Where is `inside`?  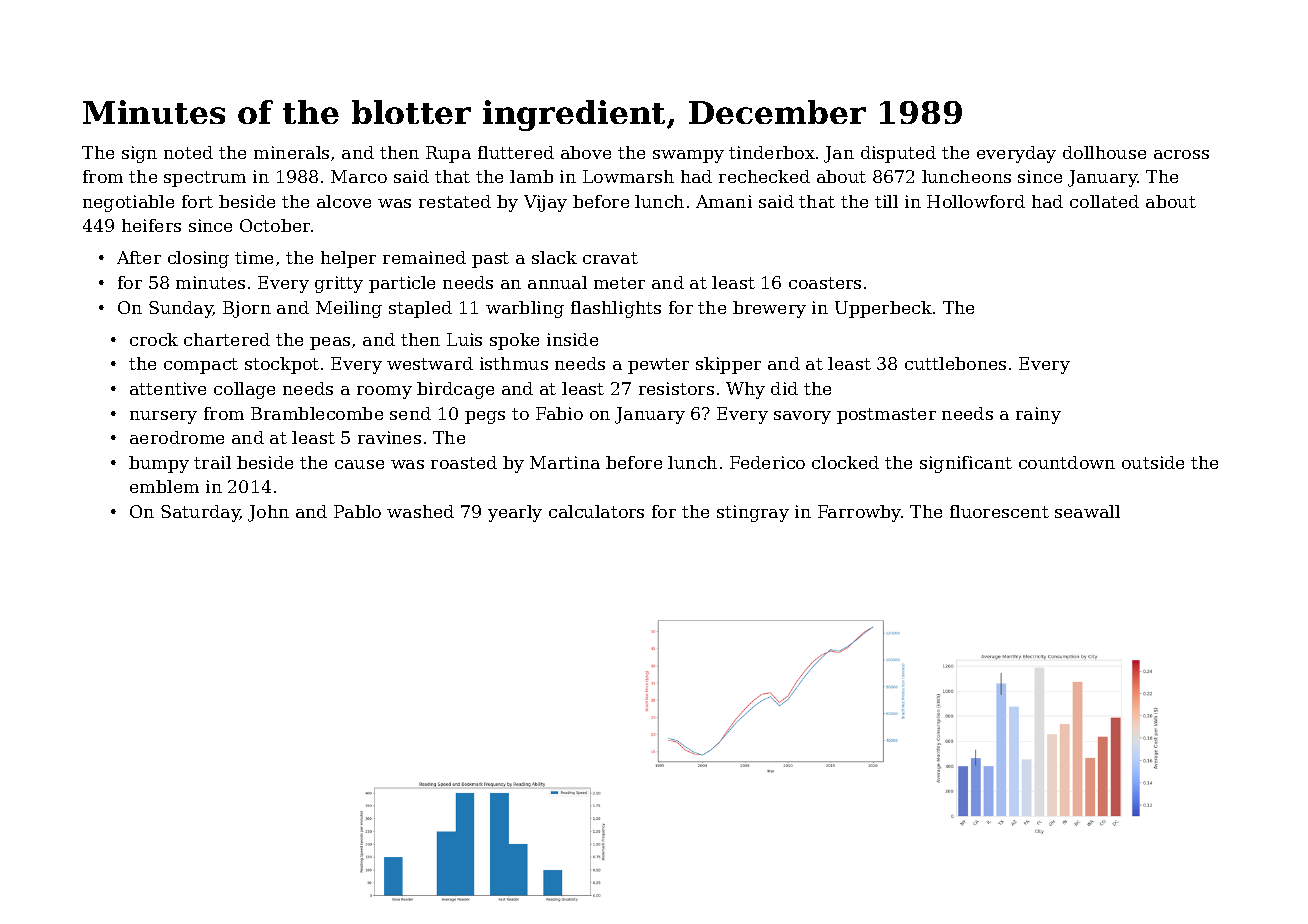 inside is located at coordinates (572, 339).
